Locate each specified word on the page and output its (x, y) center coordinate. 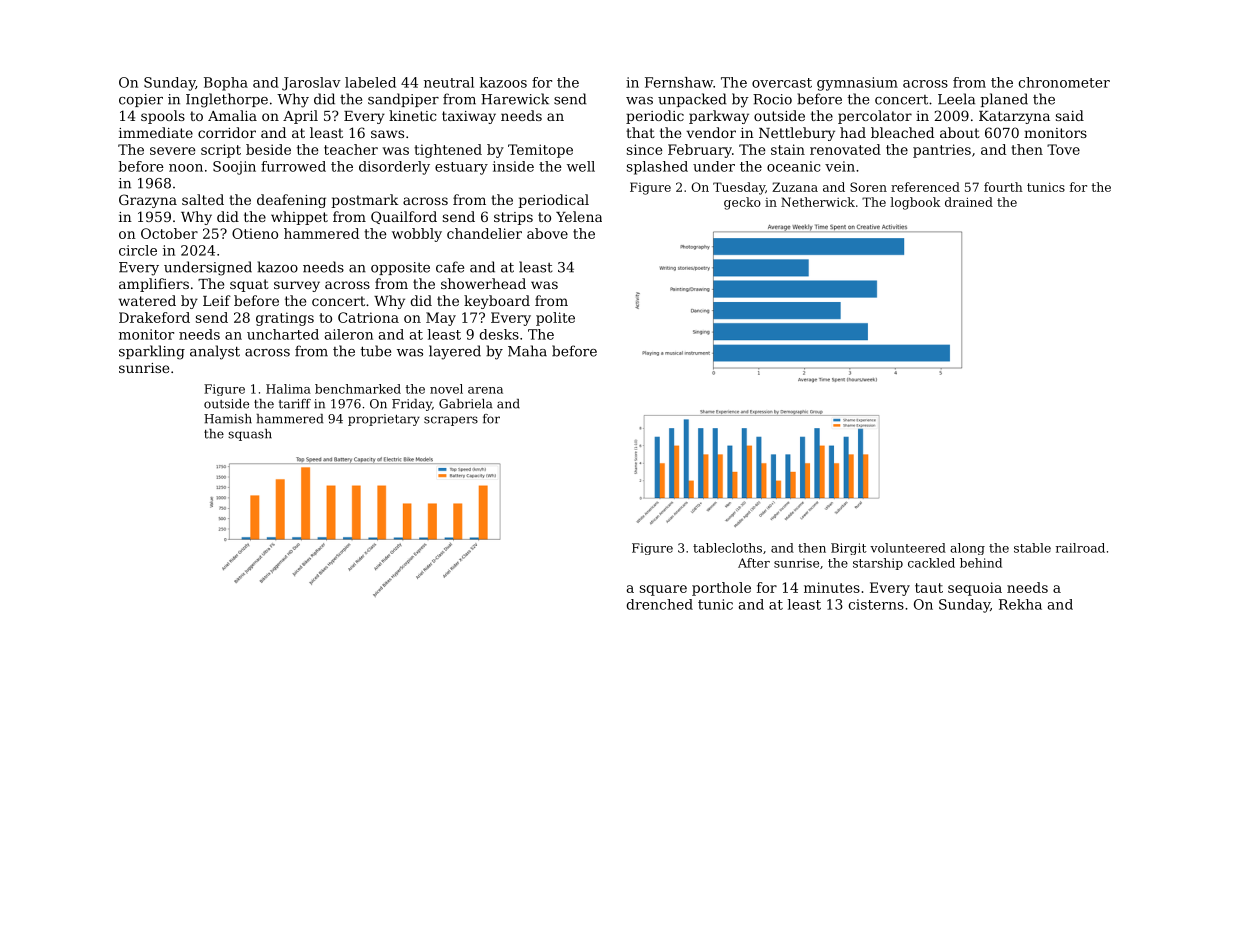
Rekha (1020, 604)
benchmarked (358, 389)
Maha (527, 351)
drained (969, 202)
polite (555, 319)
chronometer (1064, 82)
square (663, 590)
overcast (782, 83)
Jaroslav (311, 84)
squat (249, 285)
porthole (721, 589)
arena (485, 390)
